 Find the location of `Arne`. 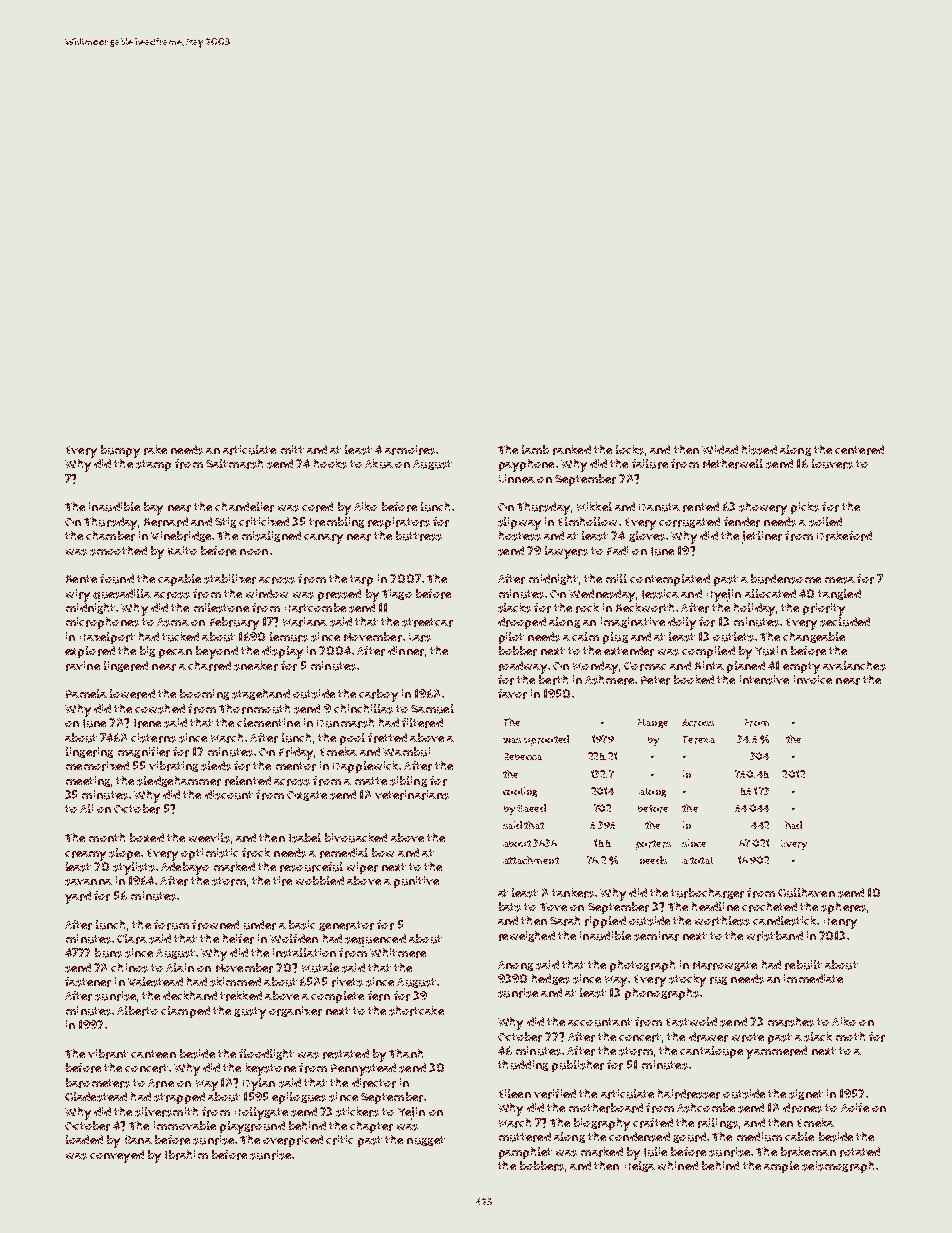

Arne is located at coordinates (161, 1083).
